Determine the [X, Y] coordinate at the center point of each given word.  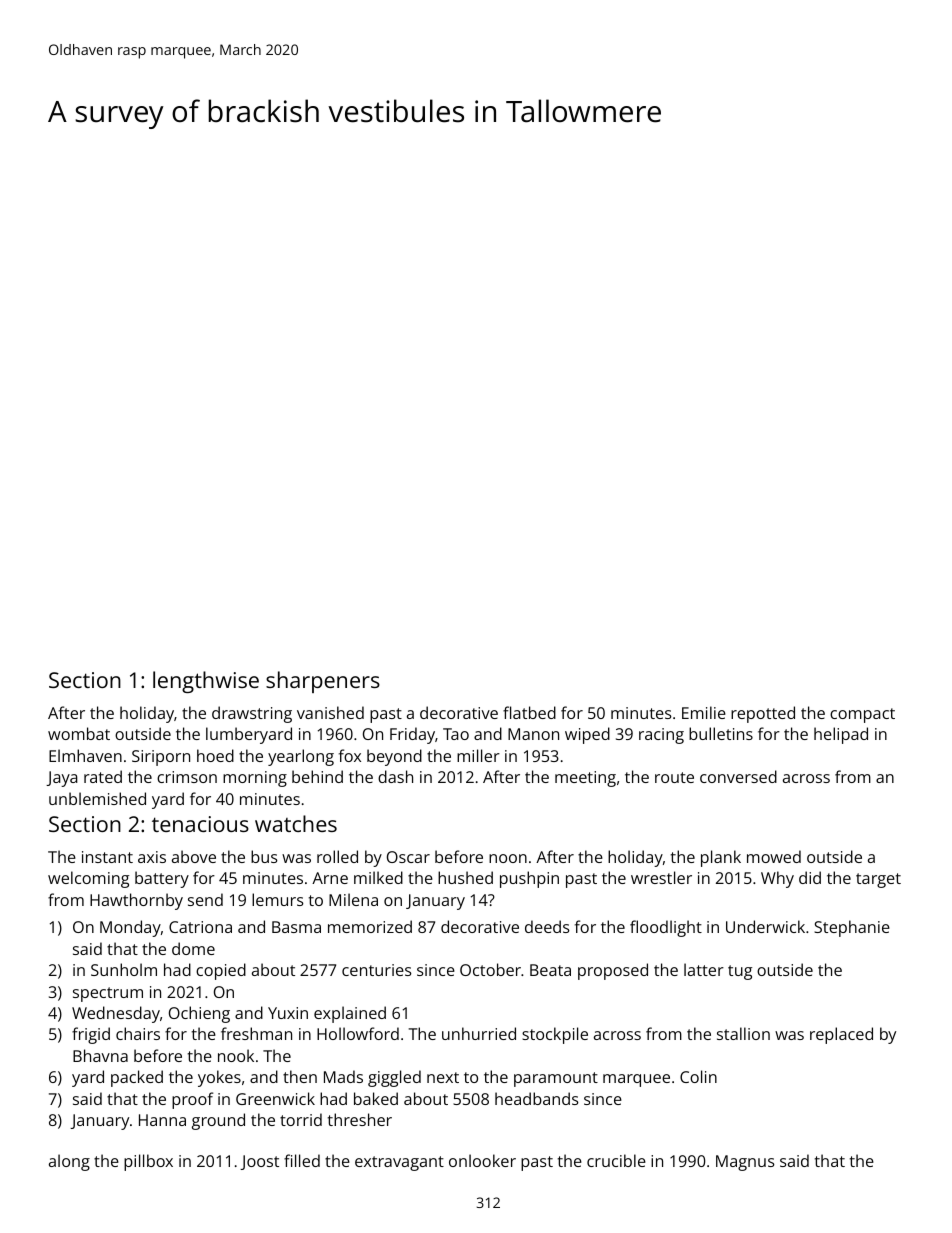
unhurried [479, 1033]
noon [508, 858]
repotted [763, 714]
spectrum [108, 994]
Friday [412, 735]
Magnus [745, 1163]
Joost [259, 1162]
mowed [774, 856]
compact [862, 715]
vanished [330, 712]
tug [740, 972]
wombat [79, 733]
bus [264, 856]
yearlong [301, 757]
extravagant [399, 1163]
